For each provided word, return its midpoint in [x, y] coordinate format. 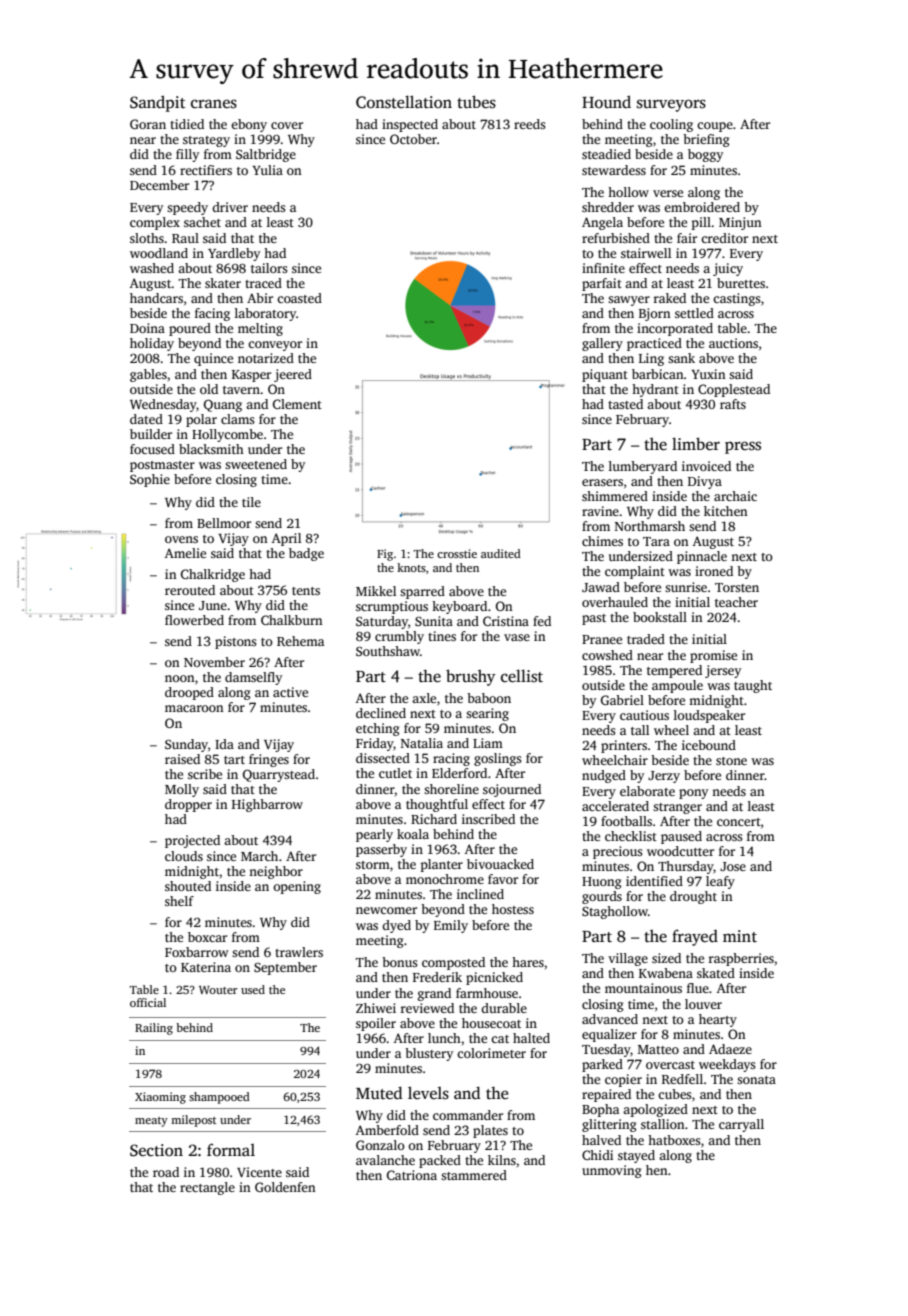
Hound [606, 101]
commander [468, 1115]
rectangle [207, 1188]
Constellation [404, 102]
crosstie [457, 553]
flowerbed [194, 620]
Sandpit [157, 103]
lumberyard [643, 467]
